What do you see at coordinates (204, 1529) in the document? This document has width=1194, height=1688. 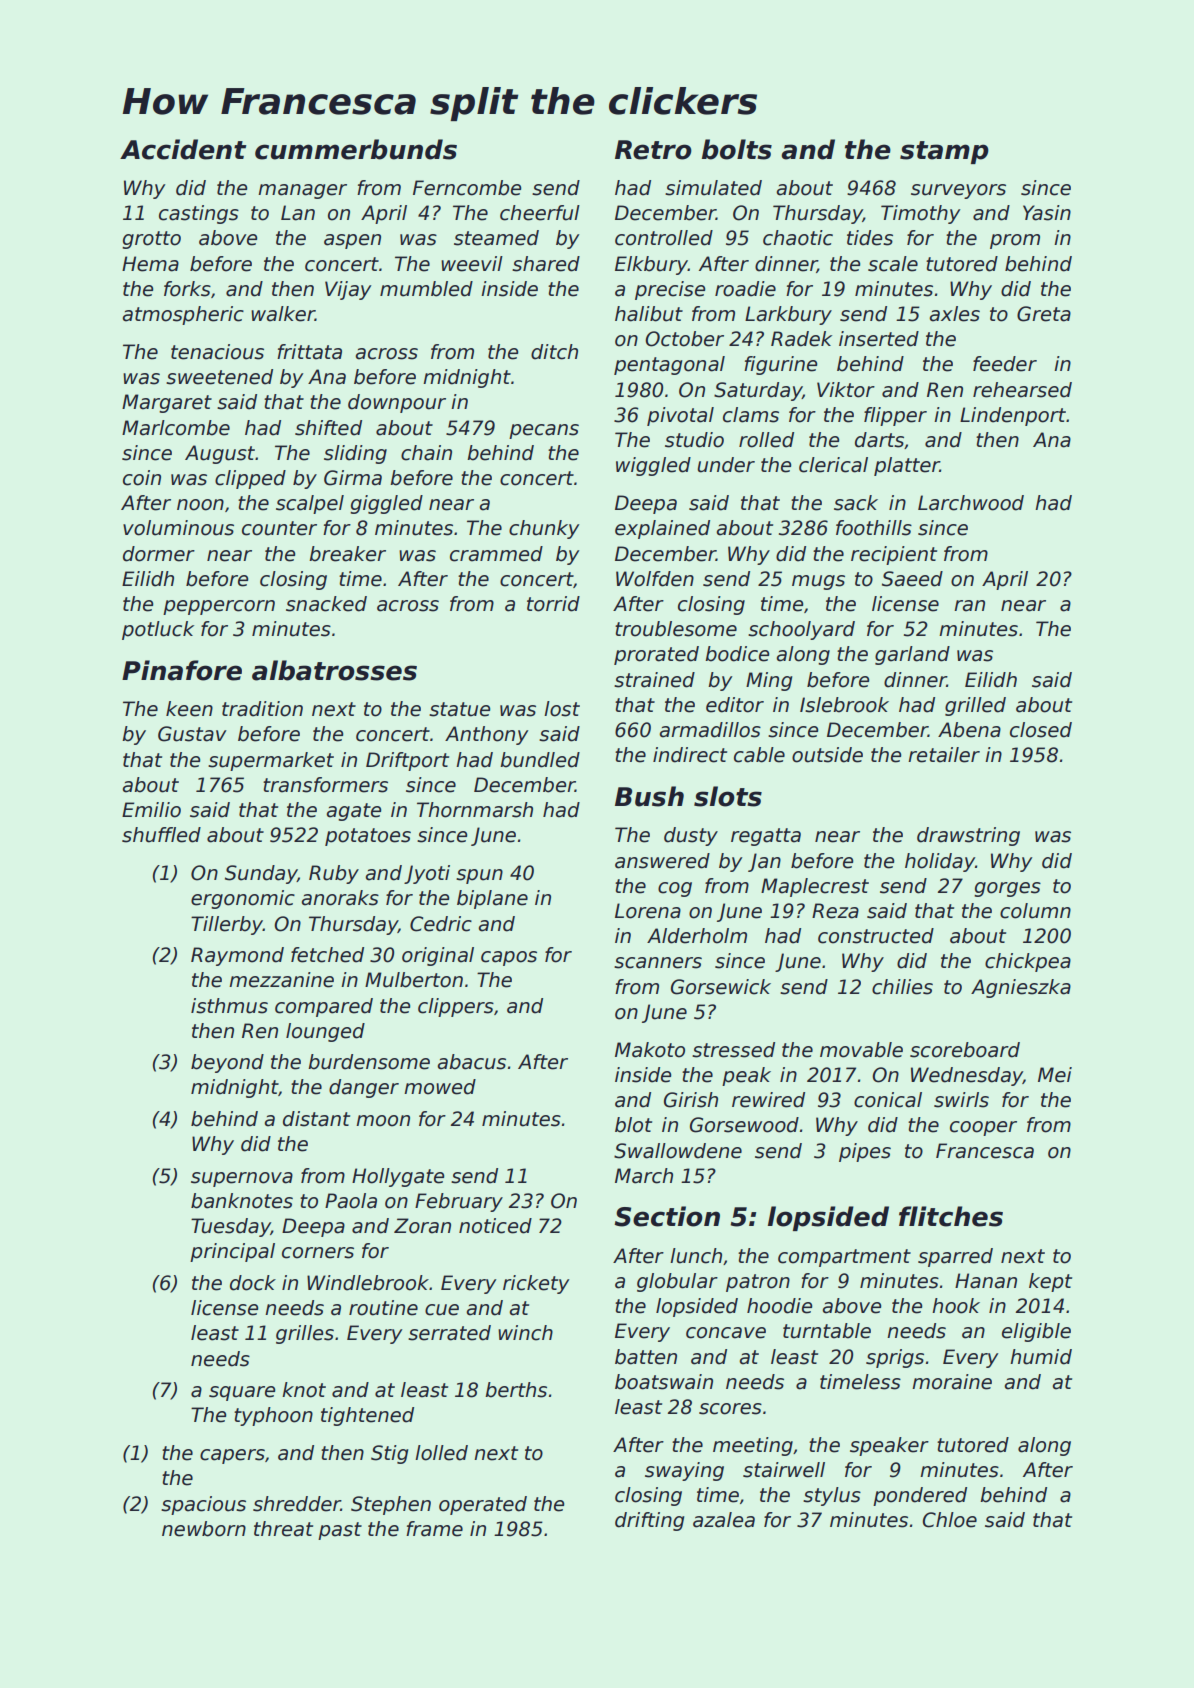 I see `newborn` at bounding box center [204, 1529].
